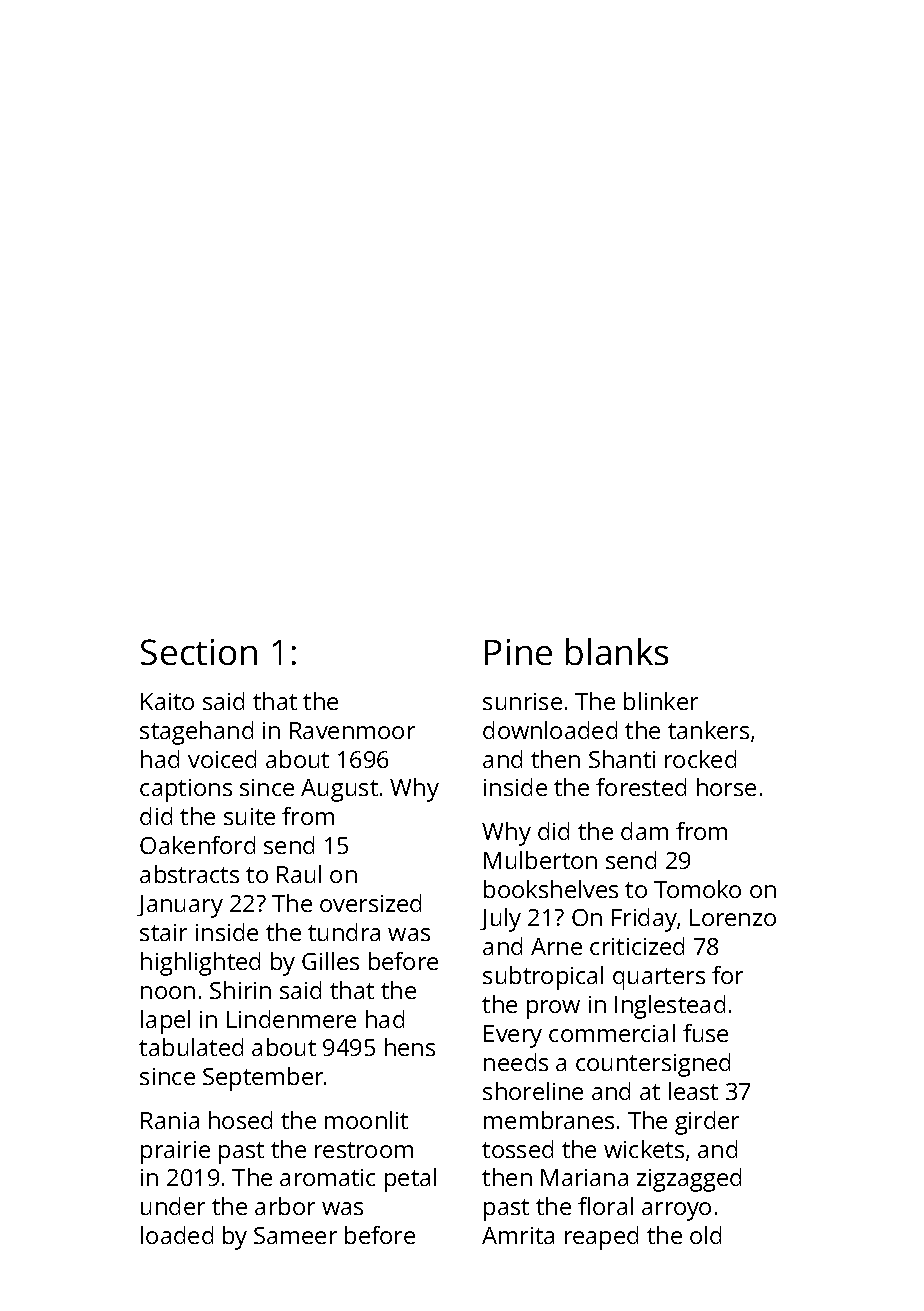  What do you see at coordinates (199, 652) in the document?
I see `Section` at bounding box center [199, 652].
